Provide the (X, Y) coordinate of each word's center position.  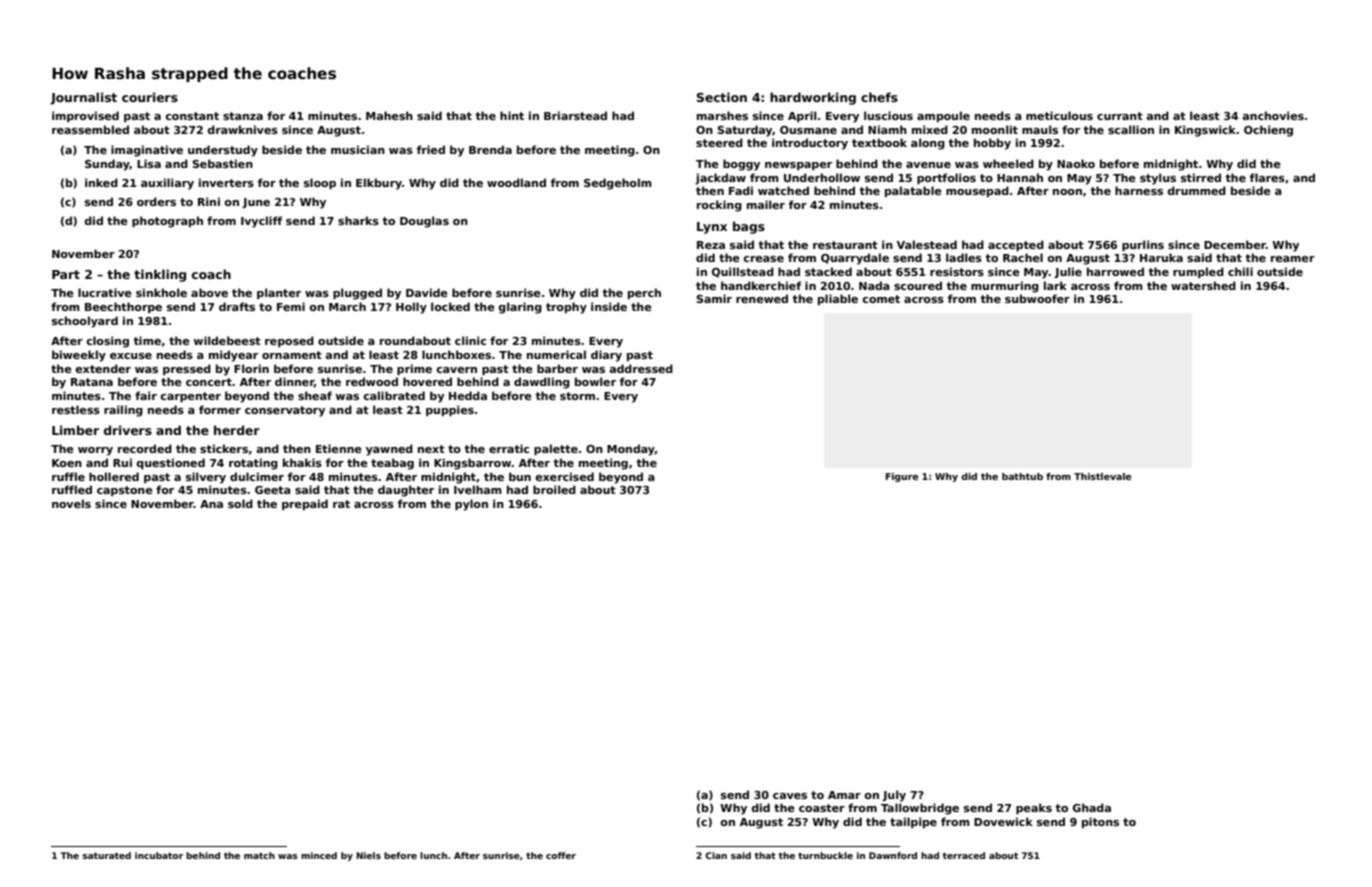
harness (1139, 190)
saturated (106, 855)
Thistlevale (1102, 476)
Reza (711, 245)
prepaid (305, 504)
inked (101, 182)
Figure (902, 477)
